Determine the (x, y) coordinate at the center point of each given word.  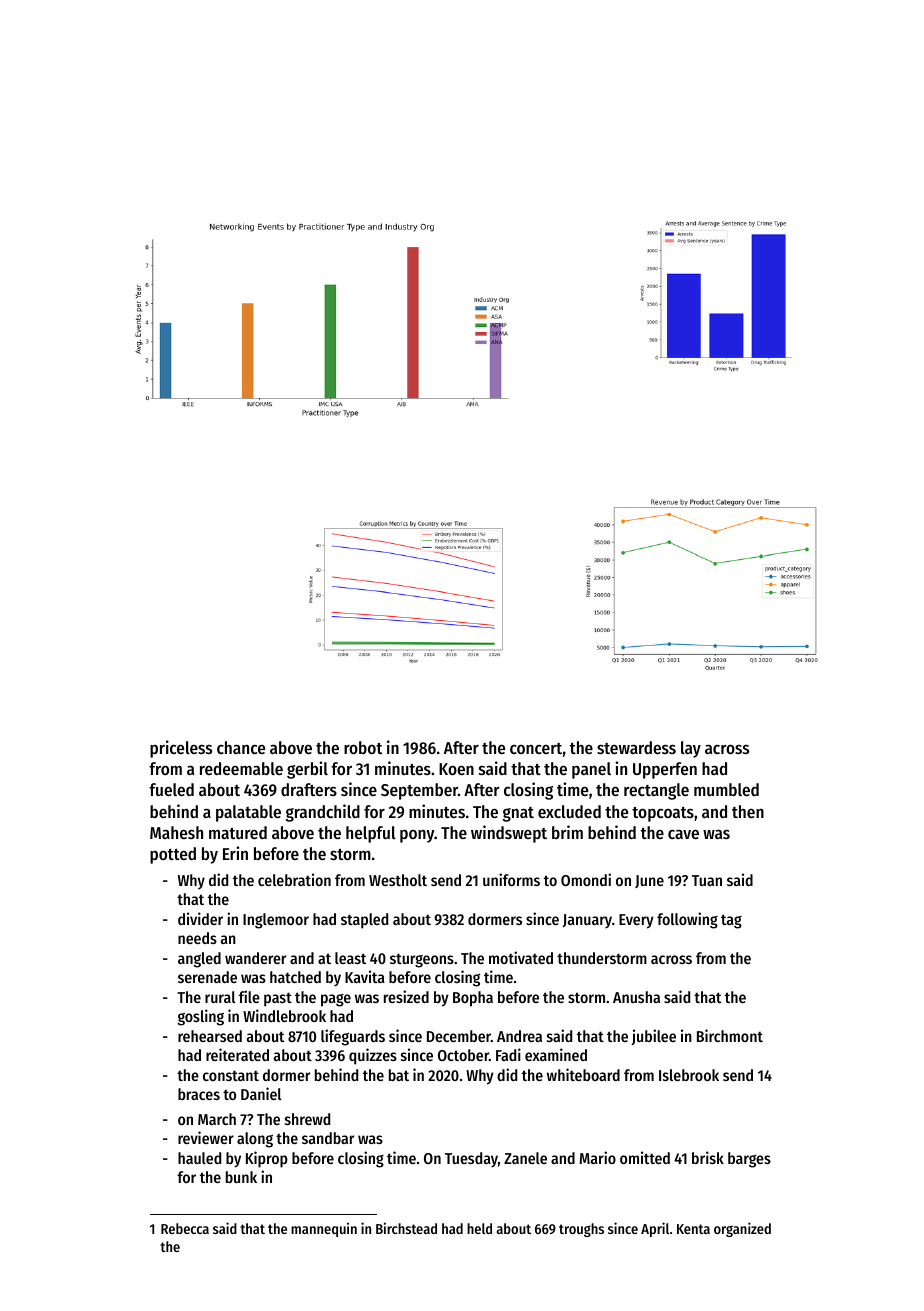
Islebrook (689, 1075)
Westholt (398, 880)
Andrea (519, 1036)
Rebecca (185, 1228)
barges (749, 1160)
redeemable (241, 768)
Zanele (525, 1158)
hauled (199, 1158)
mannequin (324, 1229)
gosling (201, 1017)
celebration (294, 879)
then (748, 811)
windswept (509, 834)
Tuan (707, 880)
